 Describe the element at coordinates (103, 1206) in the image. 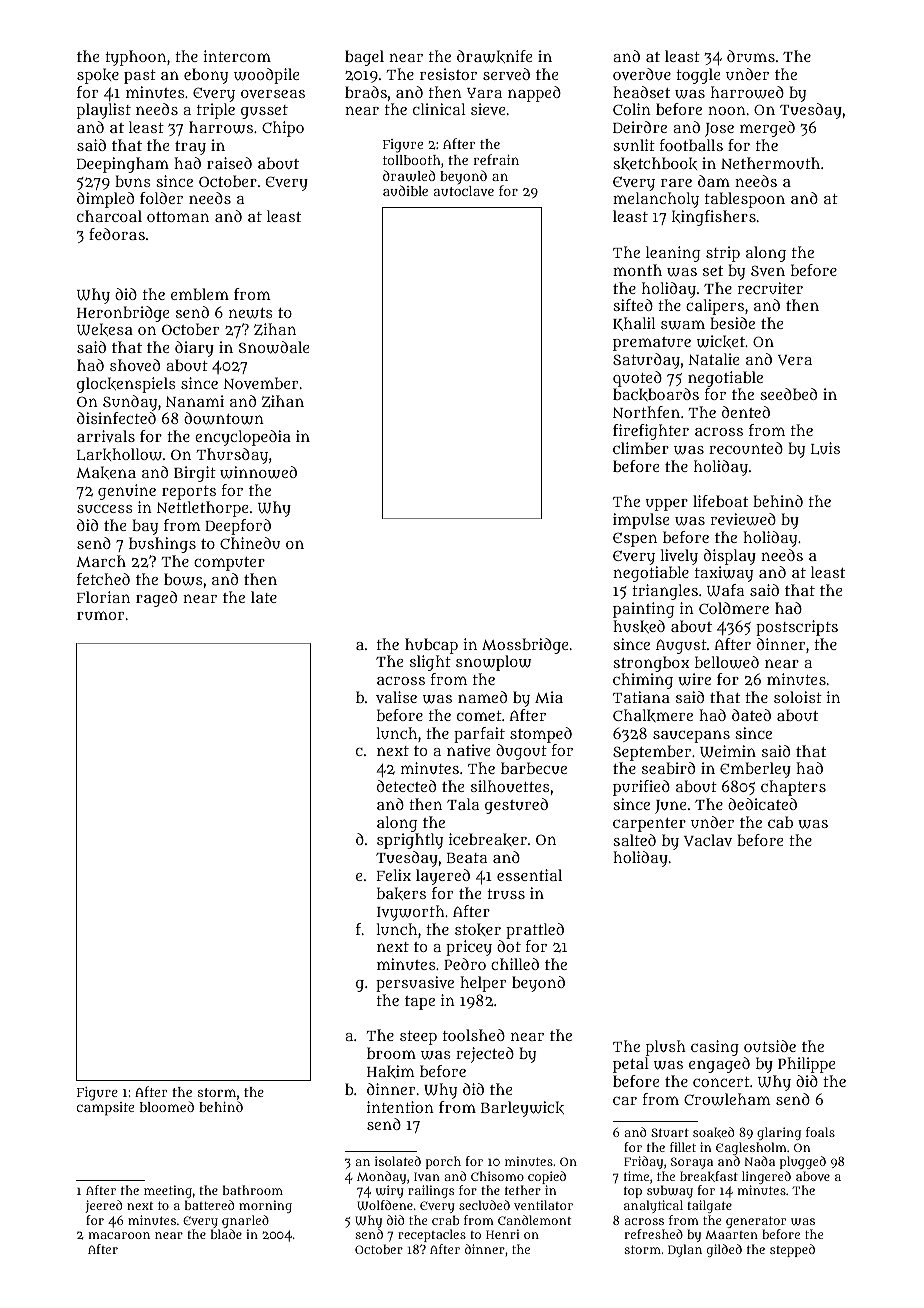

I see `jeered` at that location.
